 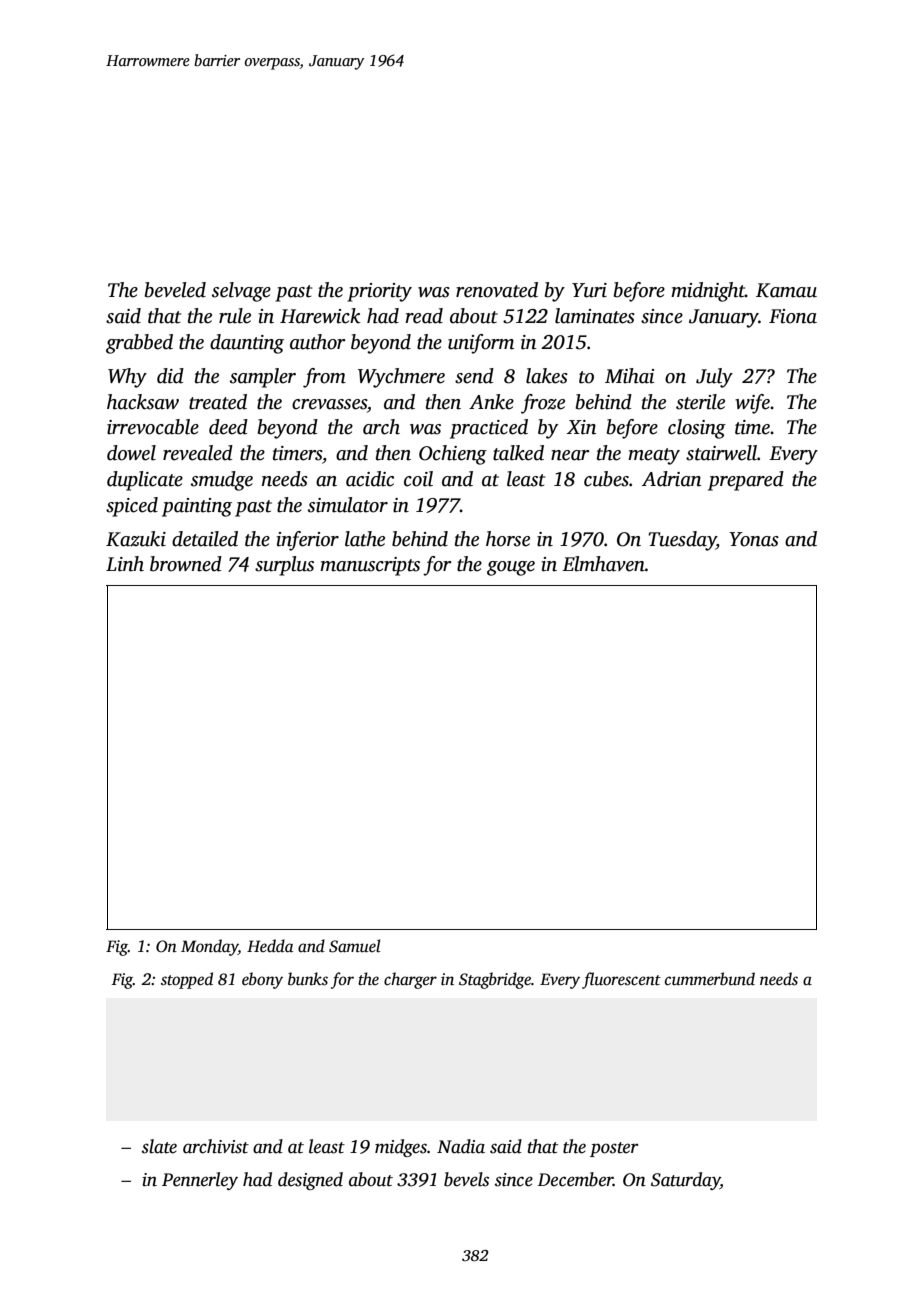 What do you see at coordinates (606, 479) in the screenshot?
I see `cubes` at bounding box center [606, 479].
